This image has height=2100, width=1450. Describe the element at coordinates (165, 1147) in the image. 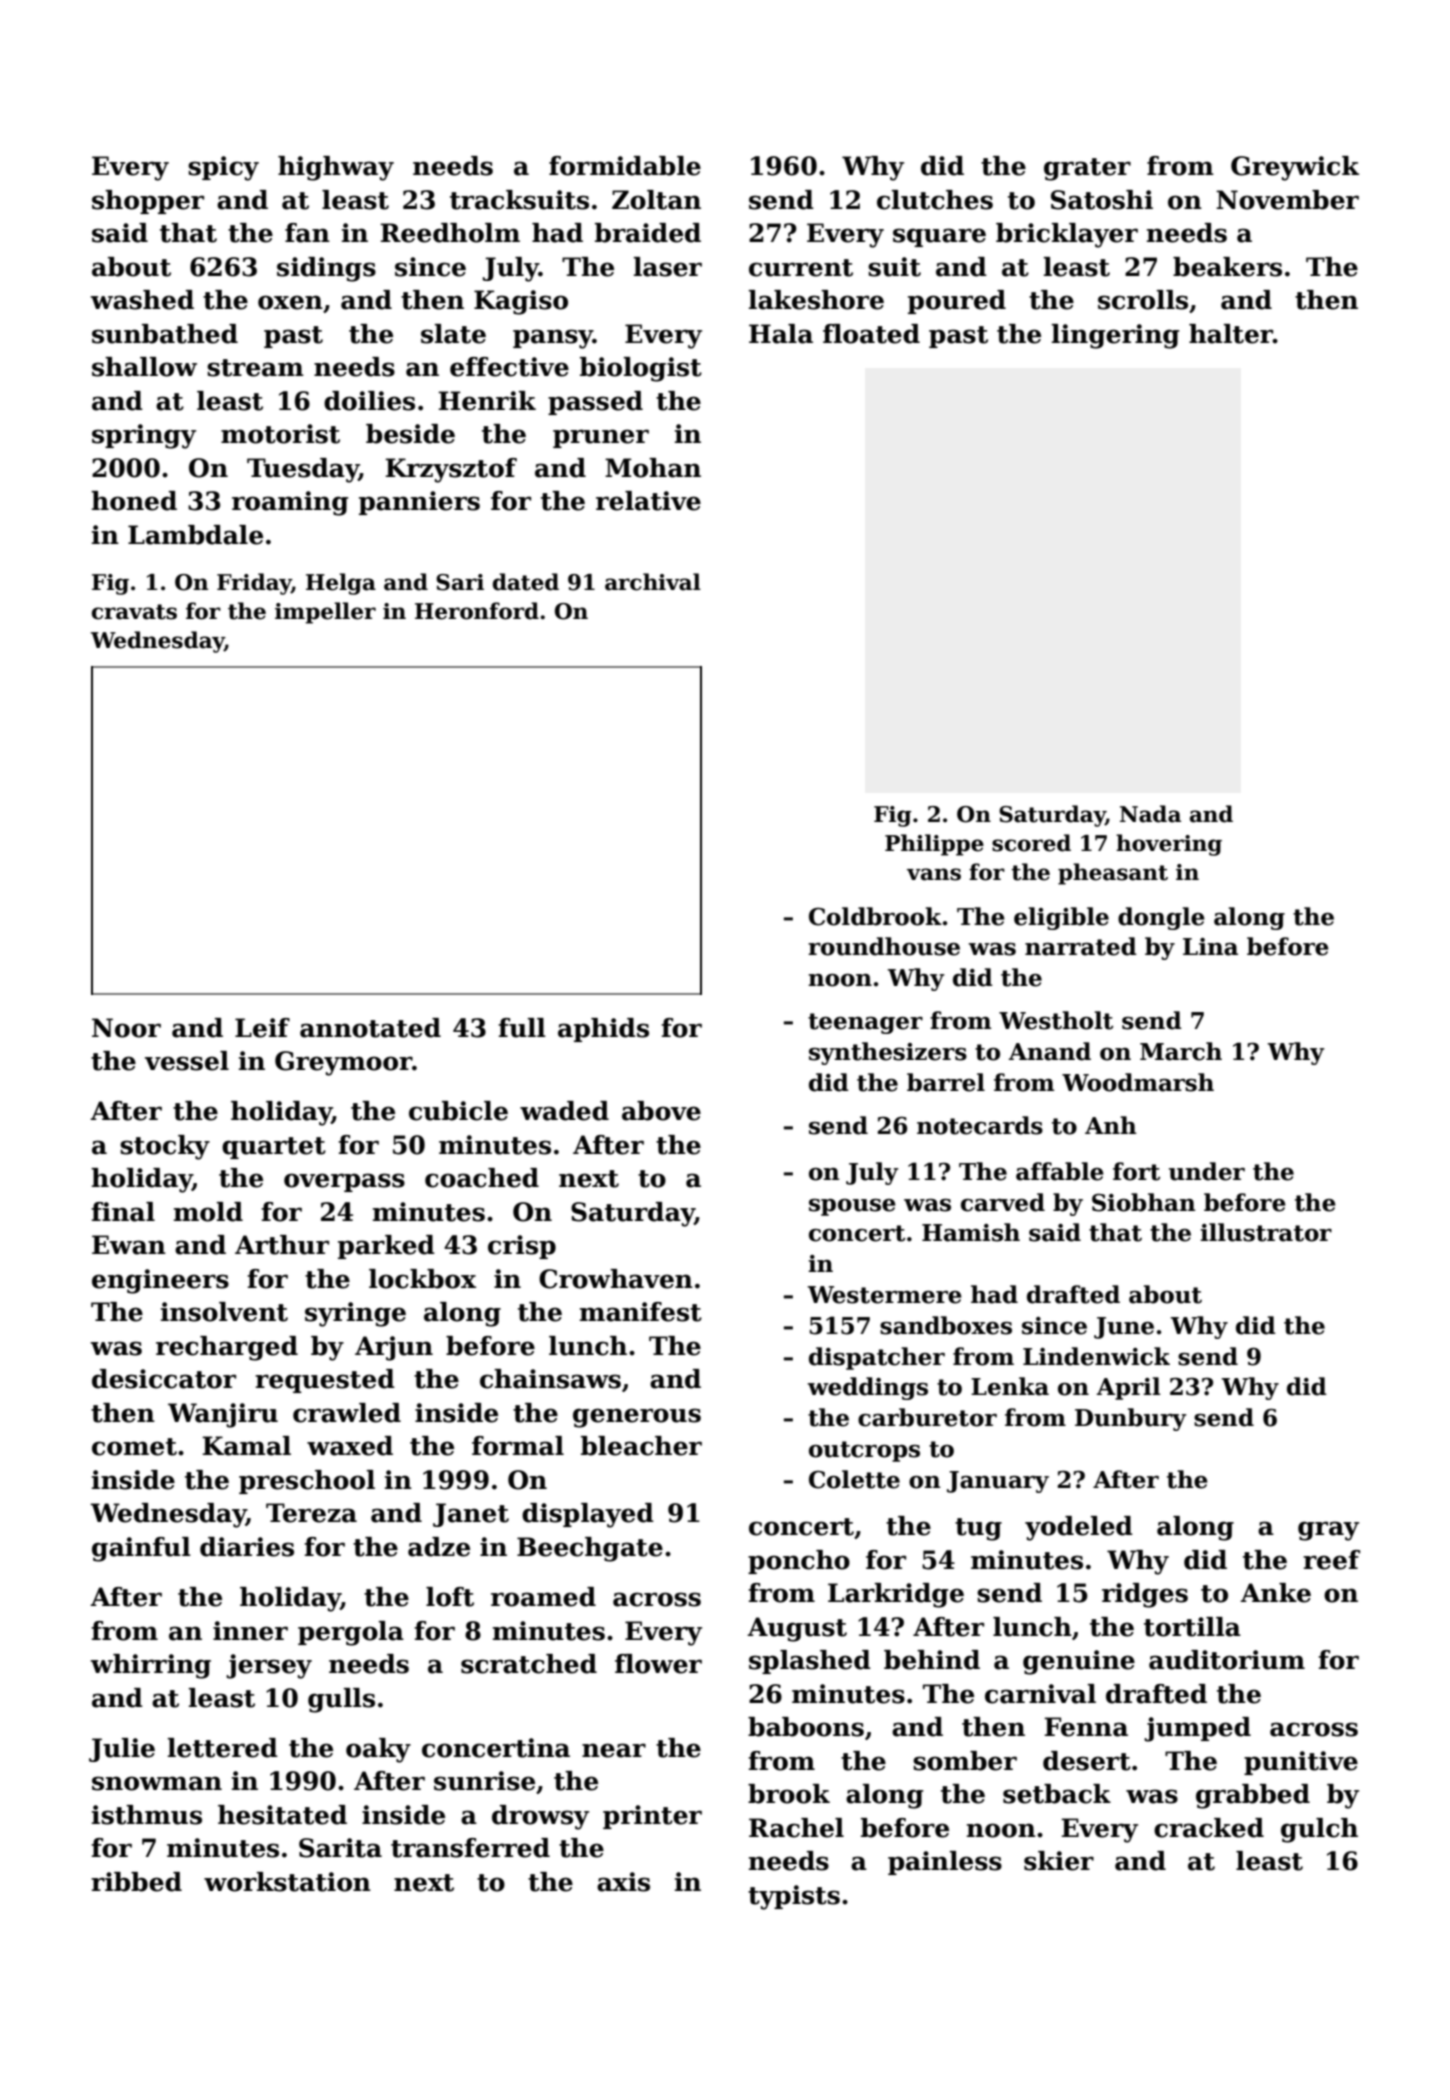

I see `stocky` at that location.
